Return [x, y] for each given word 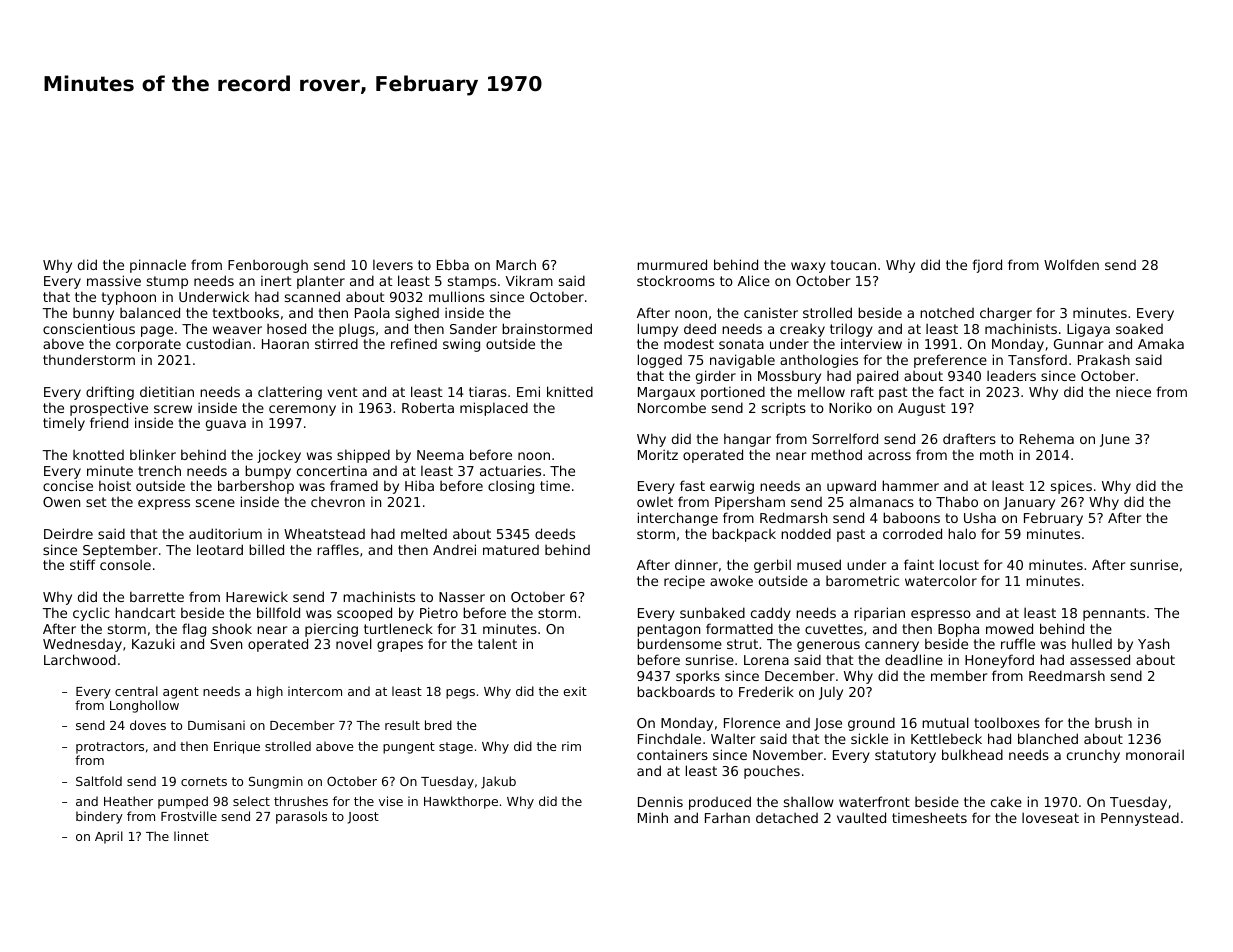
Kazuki [153, 643]
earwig [732, 487]
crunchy [1093, 756]
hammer [910, 485]
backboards [676, 691]
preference [950, 361]
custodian [218, 343]
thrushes [301, 801]
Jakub [498, 782]
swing [461, 345]
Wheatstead [324, 534]
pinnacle [158, 266]
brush [1113, 722]
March [516, 264]
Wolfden [1071, 264]
